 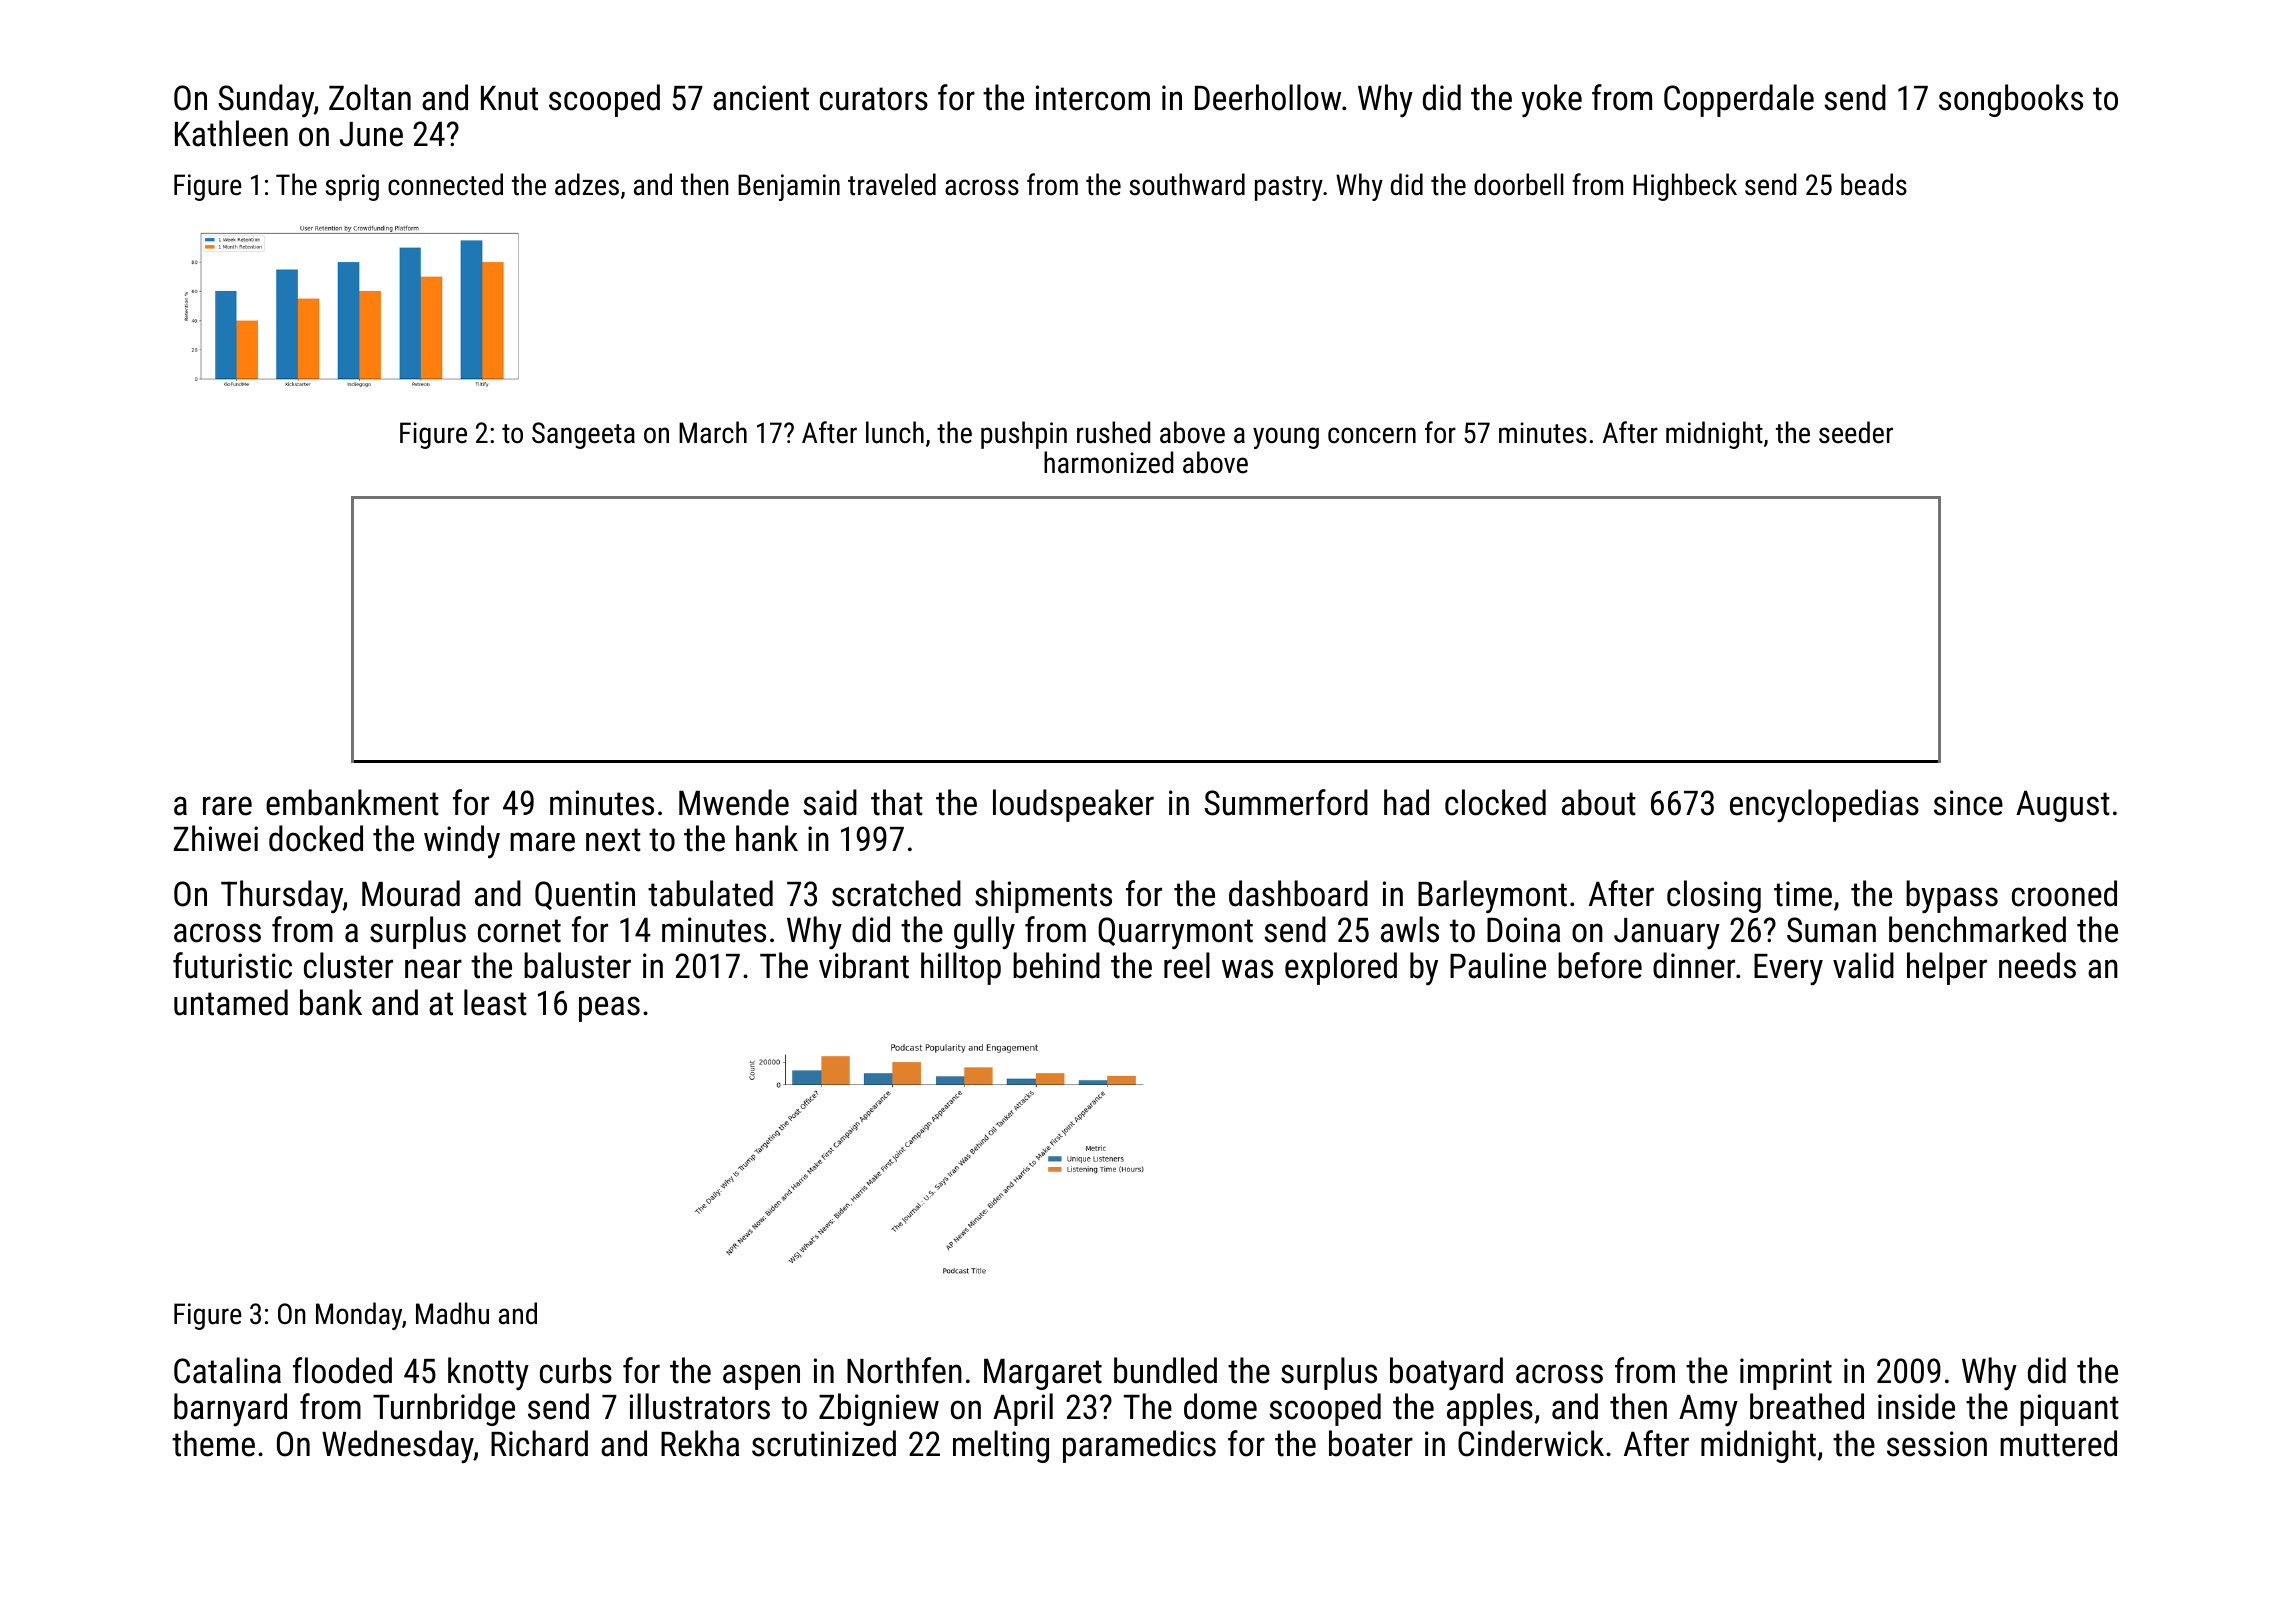 I want to click on Madhu, so click(x=452, y=1313).
